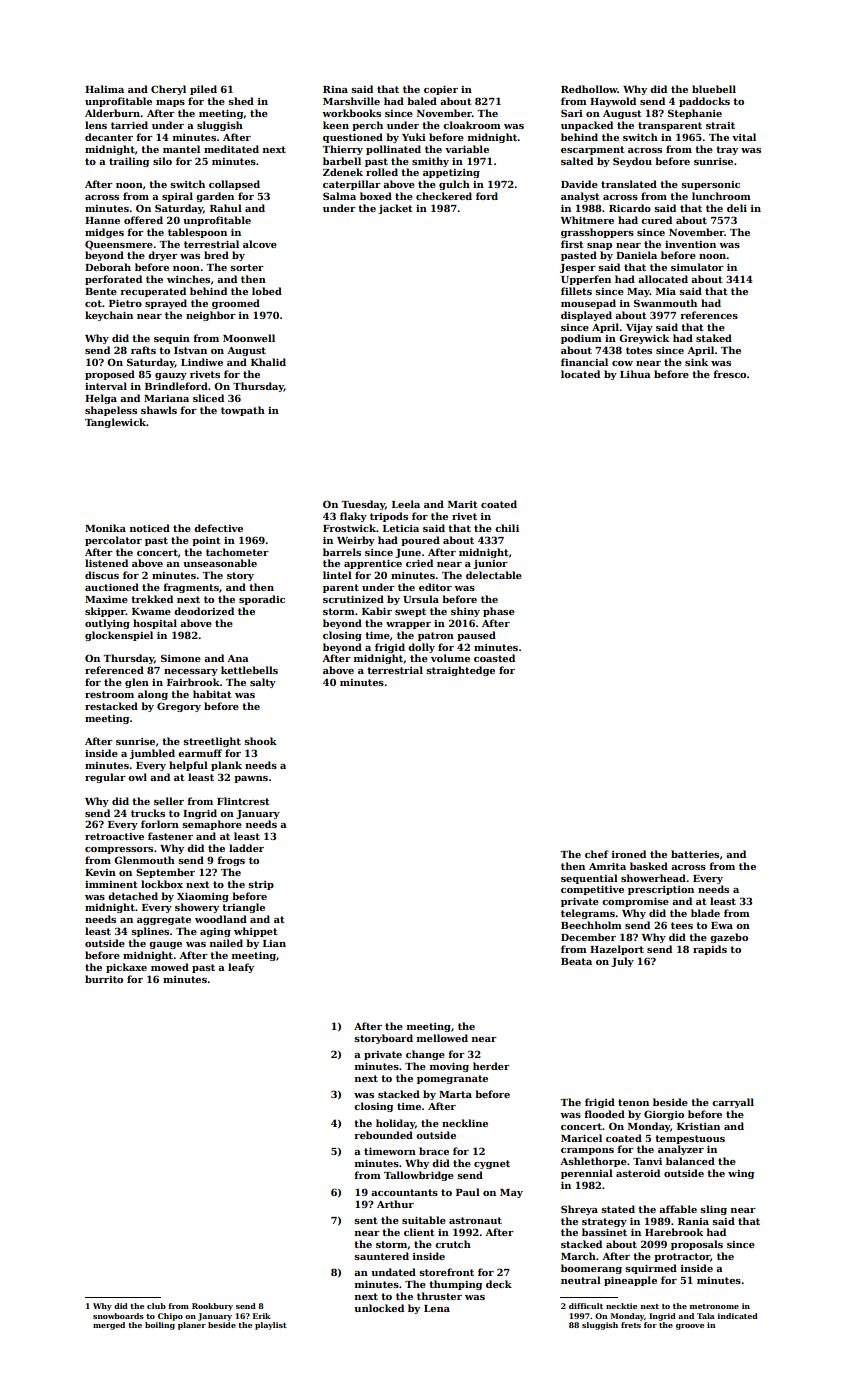  What do you see at coordinates (729, 374) in the image?
I see `fresco` at bounding box center [729, 374].
